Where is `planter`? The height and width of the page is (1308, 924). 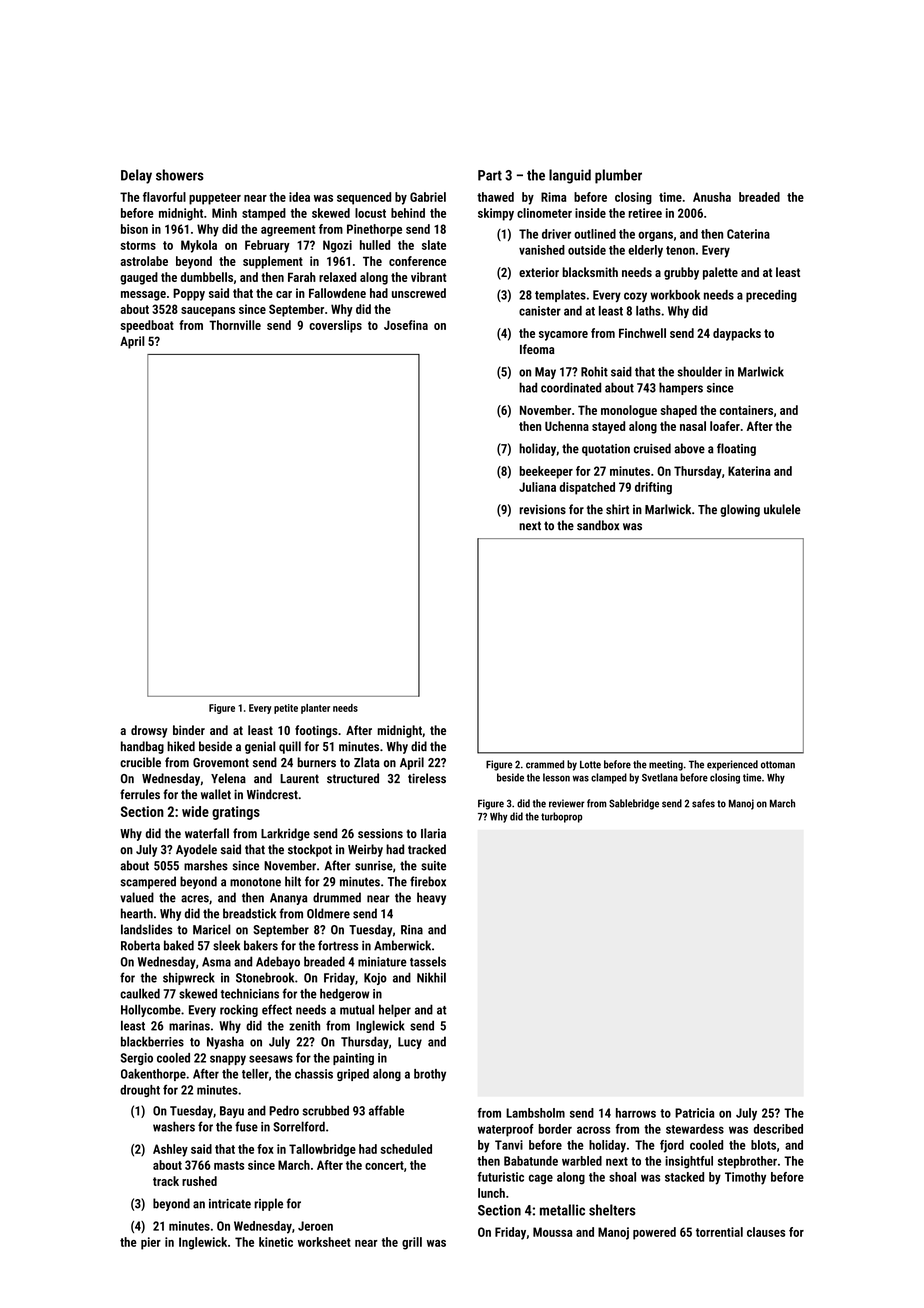
planter is located at coordinates (315, 709).
